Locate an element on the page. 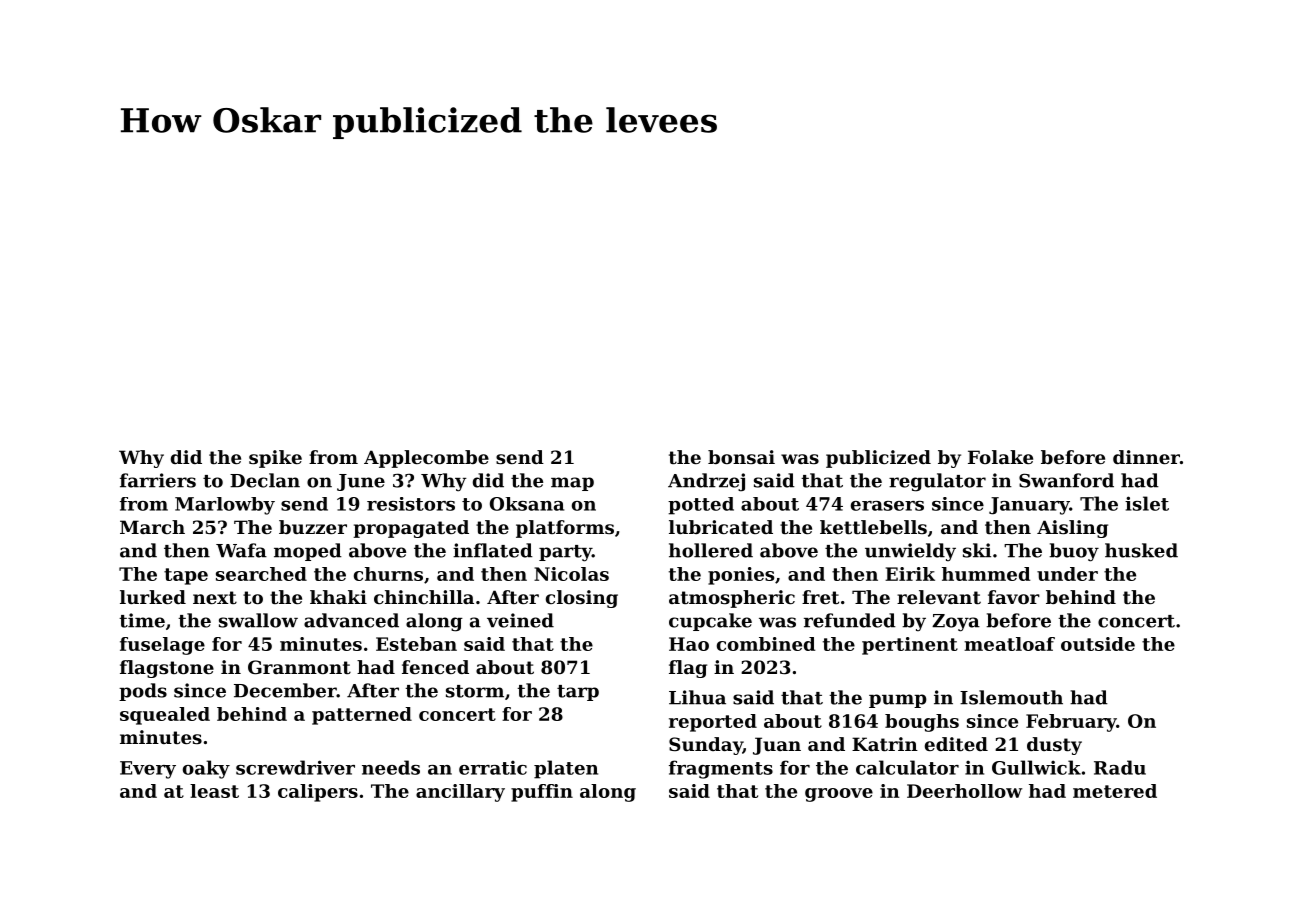  favor is located at coordinates (1014, 597).
